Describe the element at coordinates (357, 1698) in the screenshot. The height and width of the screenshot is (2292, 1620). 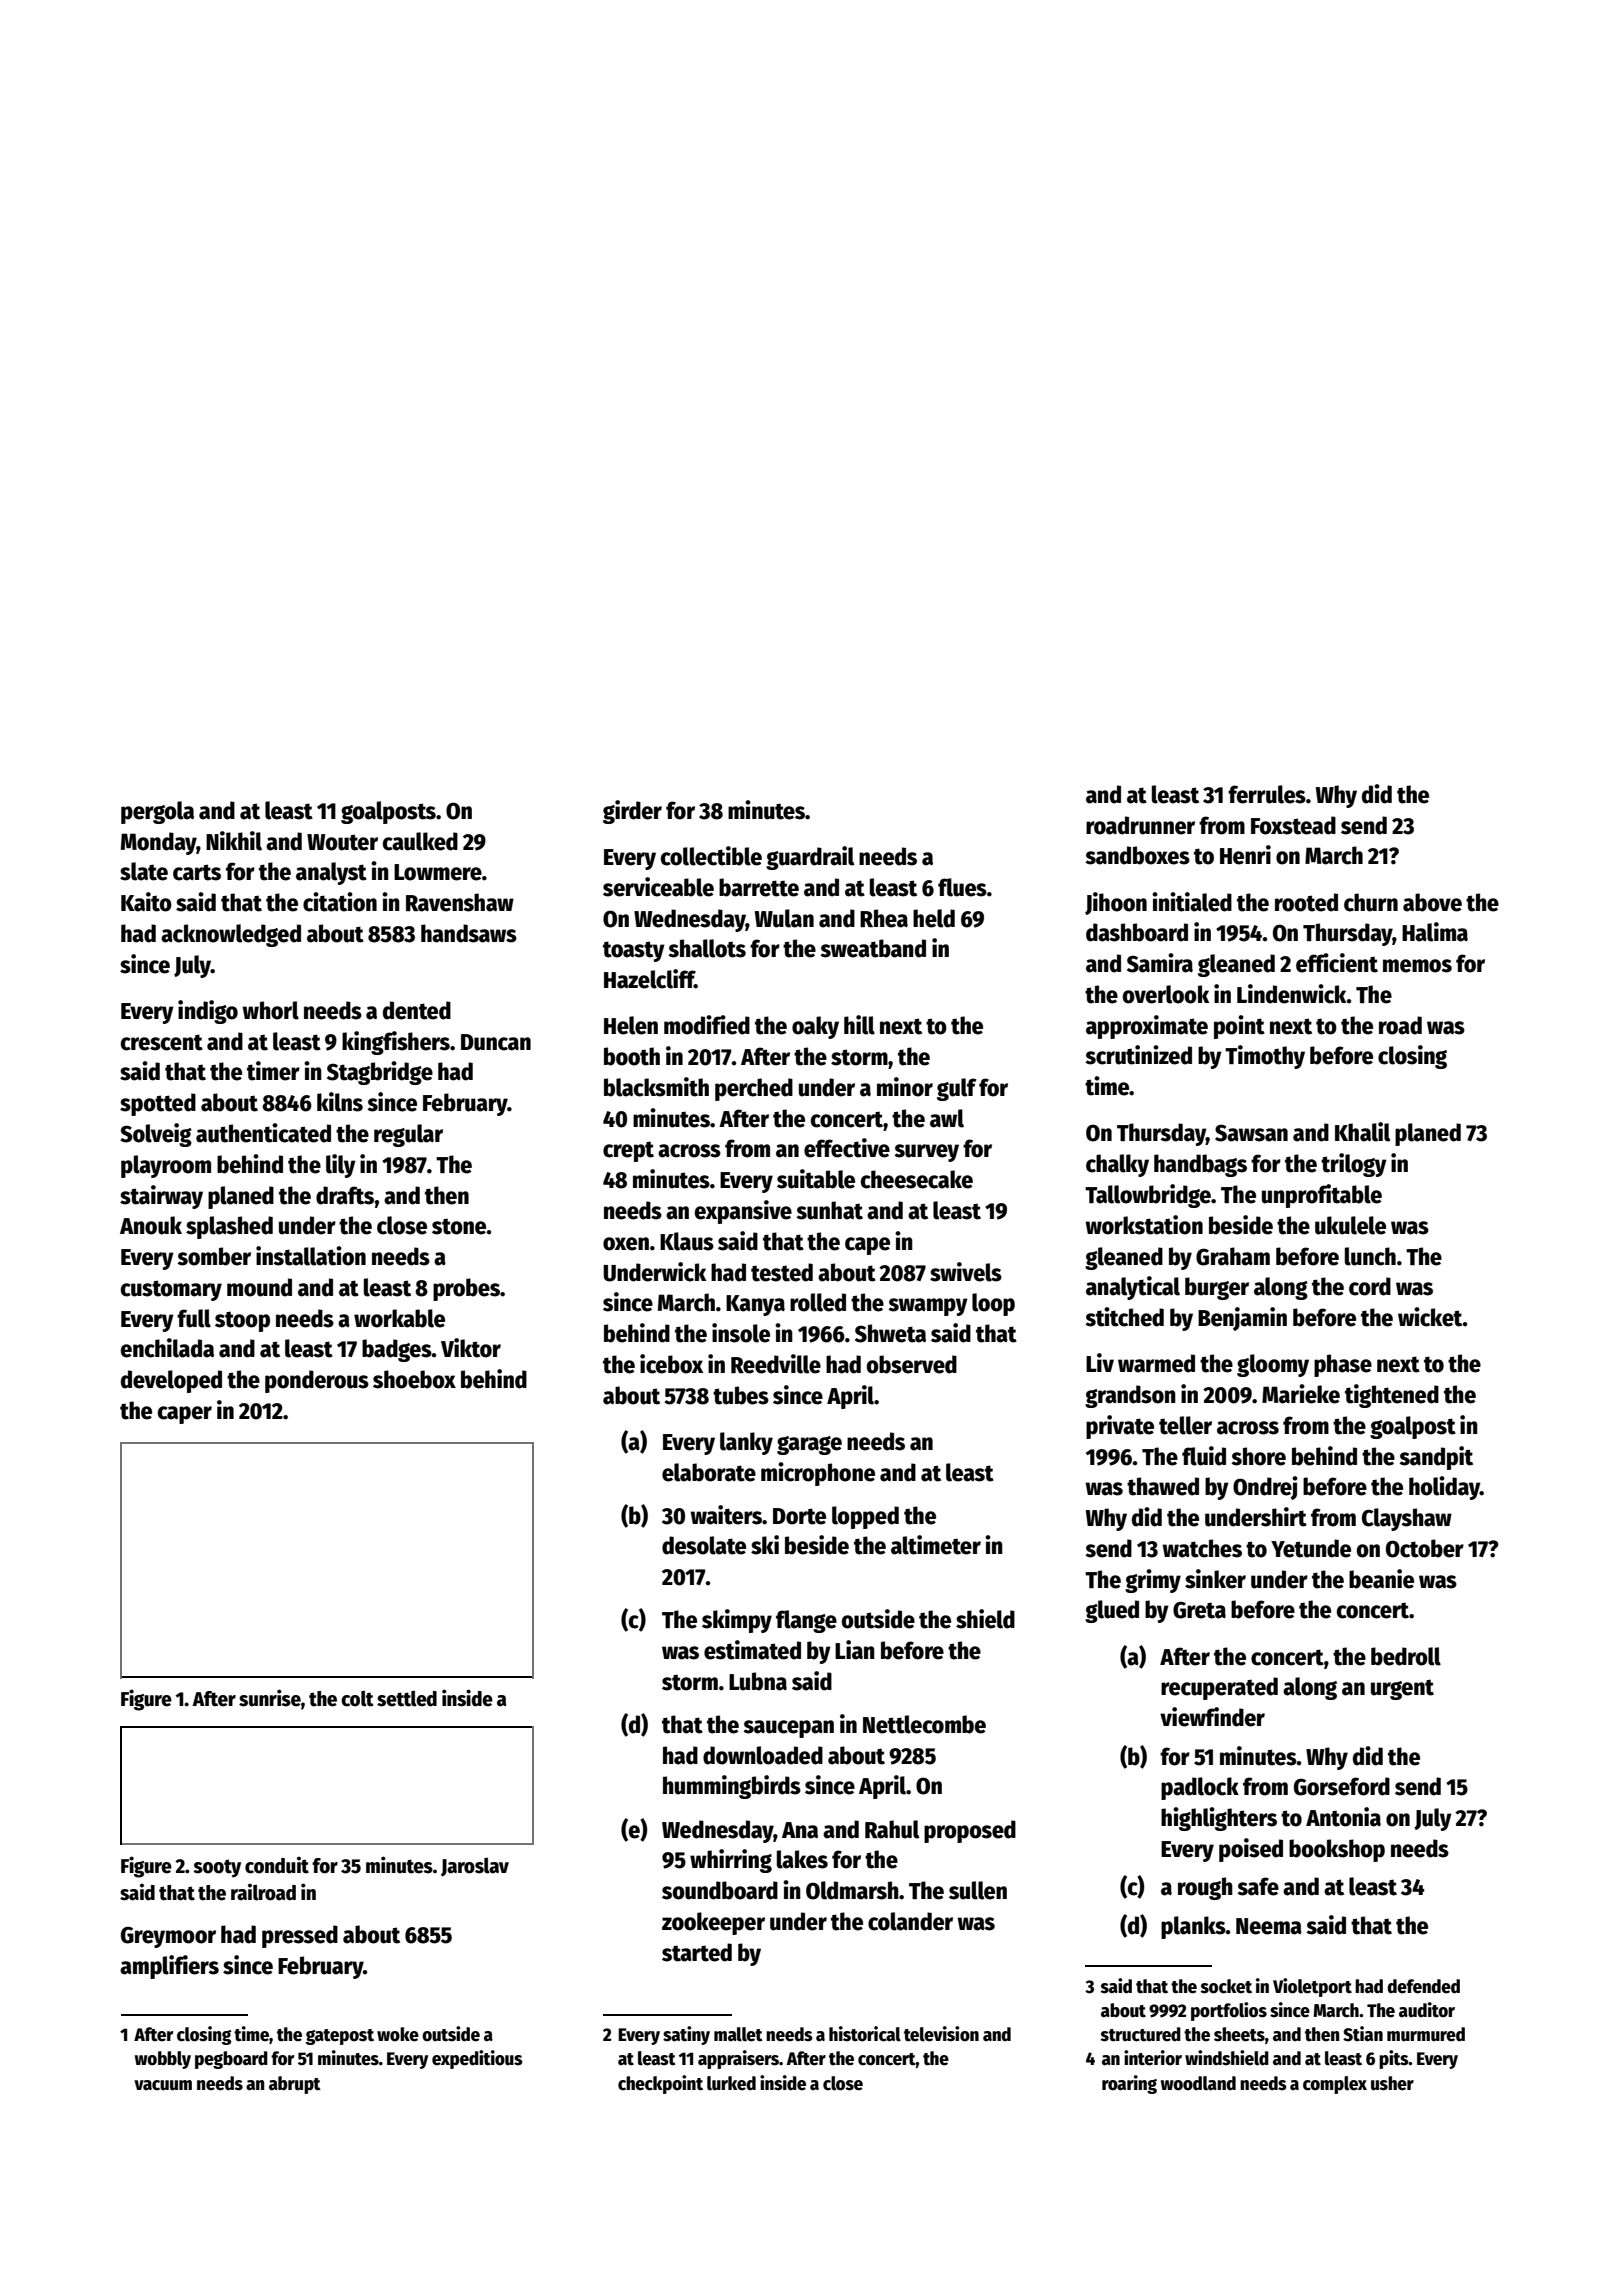
I see `colt` at that location.
